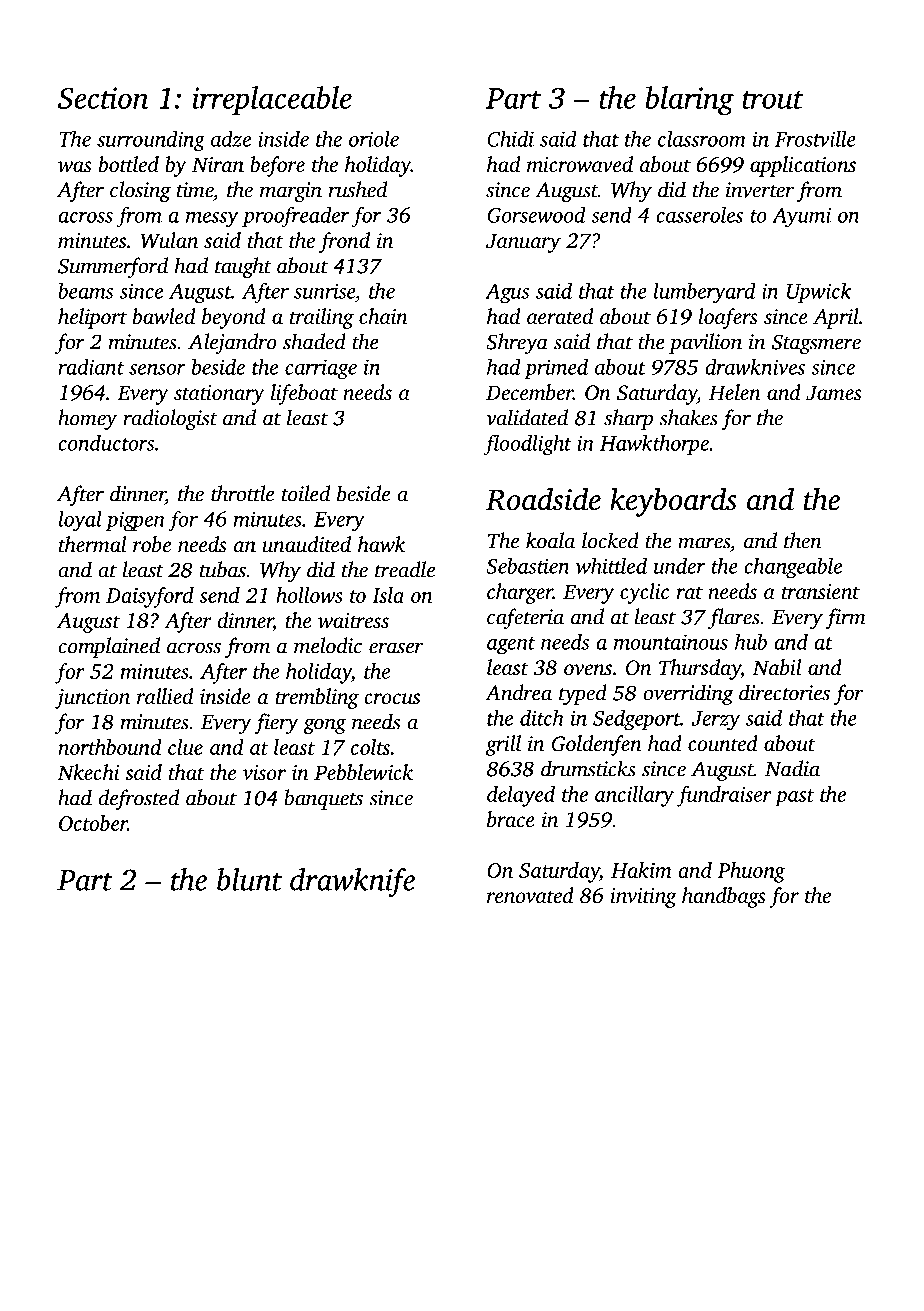  I want to click on blunt, so click(249, 879).
